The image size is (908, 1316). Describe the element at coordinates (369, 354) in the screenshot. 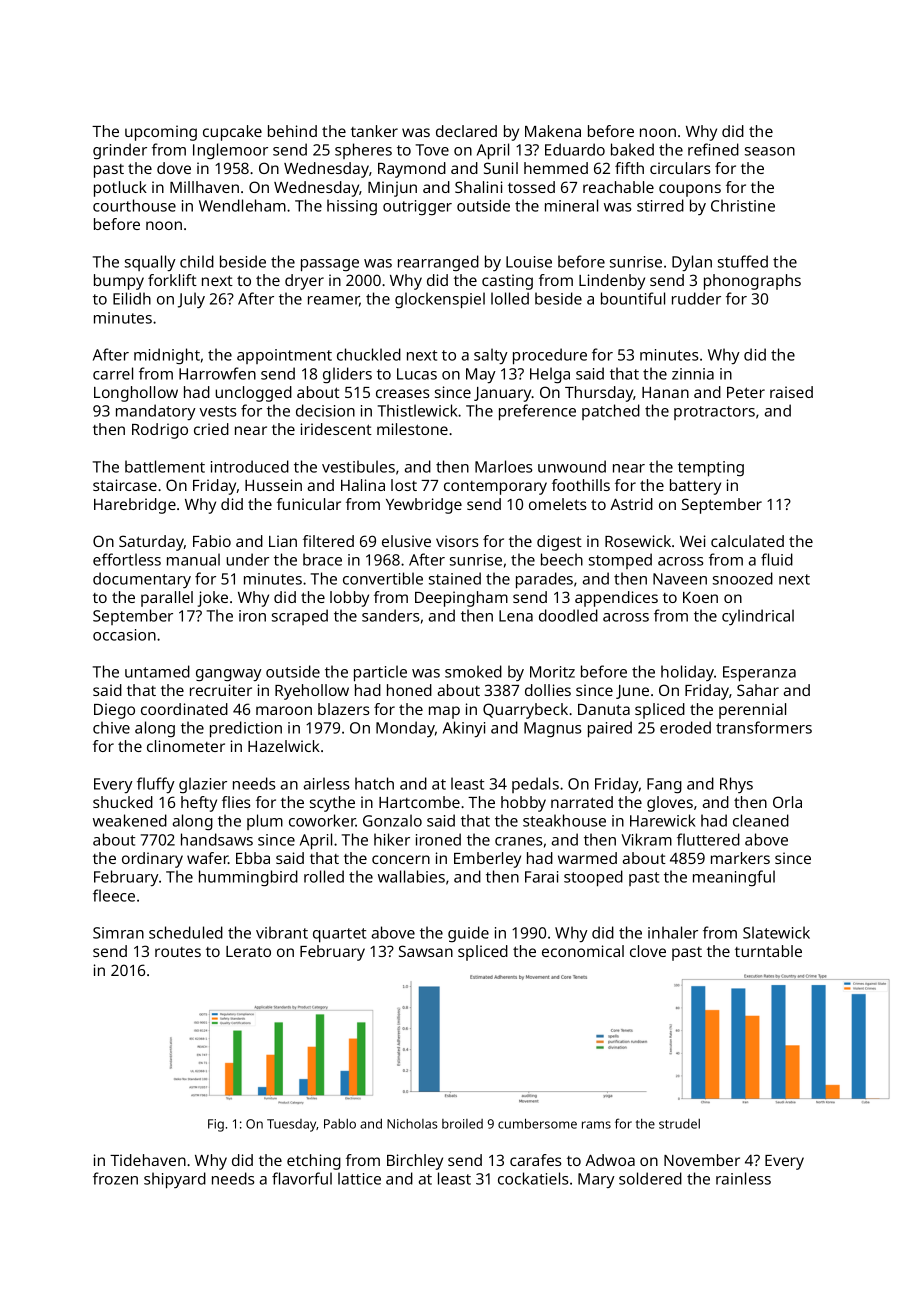

I see `chuckled` at that location.
